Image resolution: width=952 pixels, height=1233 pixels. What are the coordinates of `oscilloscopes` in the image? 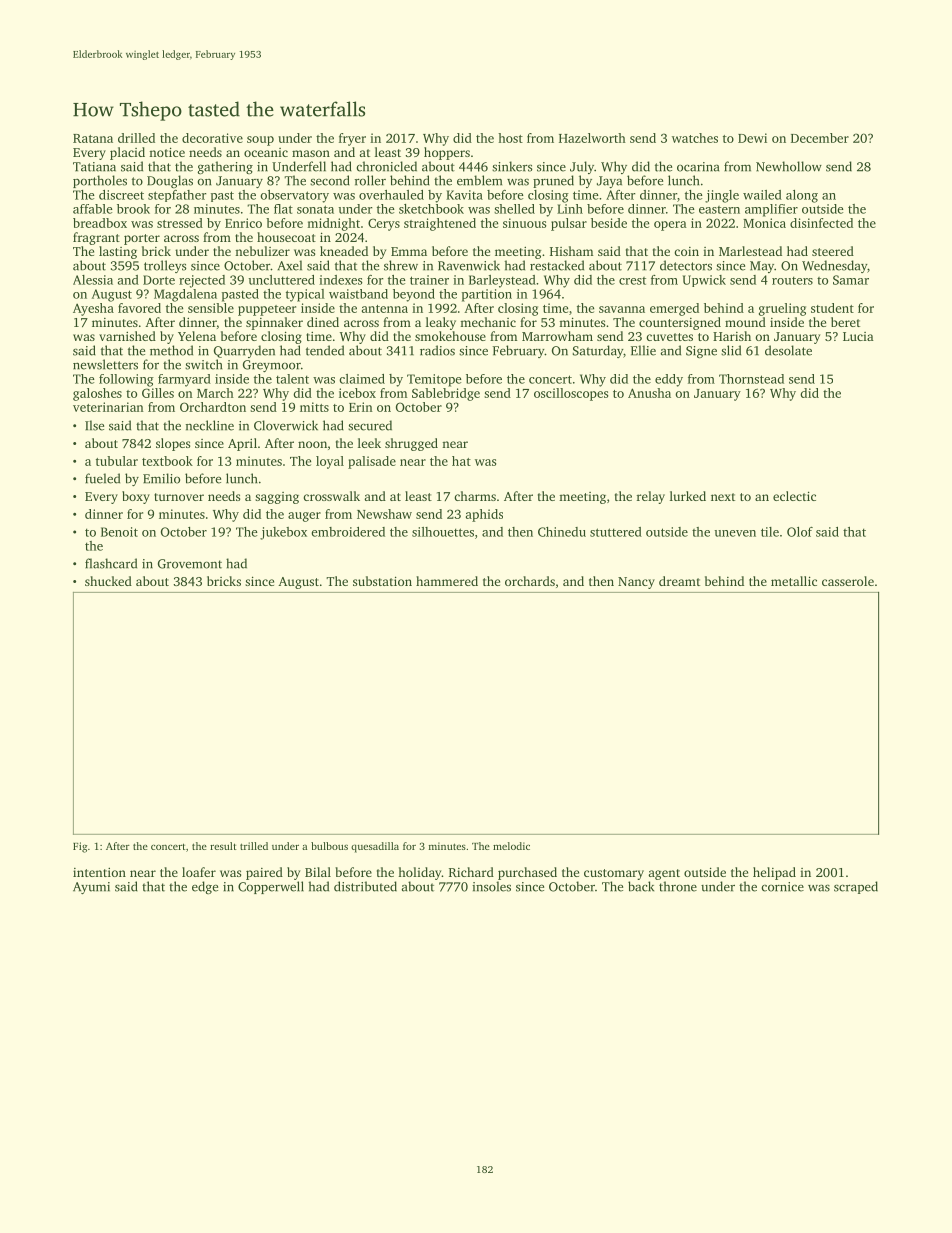 It's located at (571, 394).
